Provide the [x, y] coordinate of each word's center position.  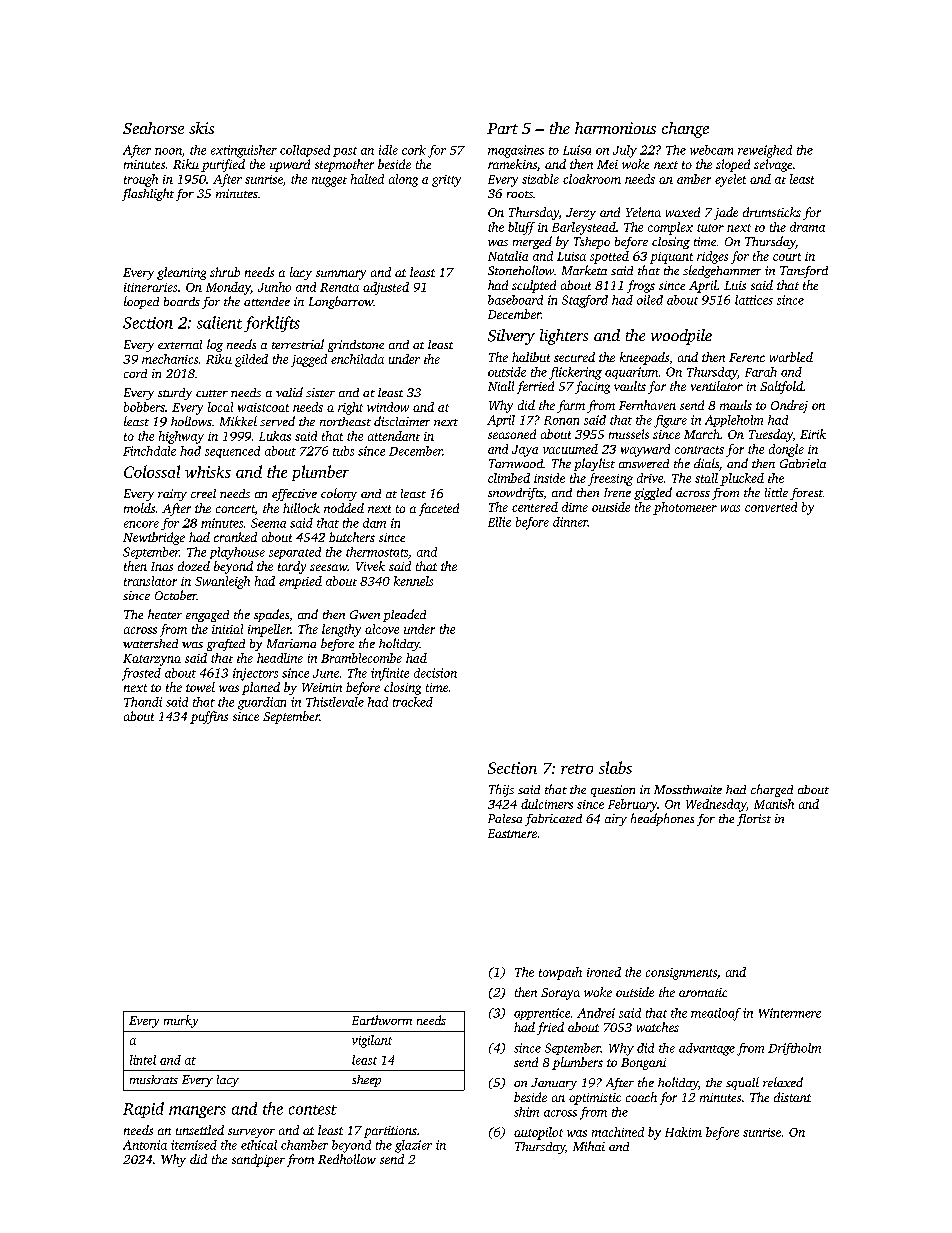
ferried [535, 387]
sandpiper [258, 1160]
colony [339, 494]
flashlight [148, 194]
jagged [309, 360]
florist [754, 820]
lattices [754, 300]
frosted [141, 674]
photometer [685, 508]
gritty [446, 181]
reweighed [765, 151]
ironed [604, 972]
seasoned [512, 434]
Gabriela [803, 463]
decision [435, 673]
